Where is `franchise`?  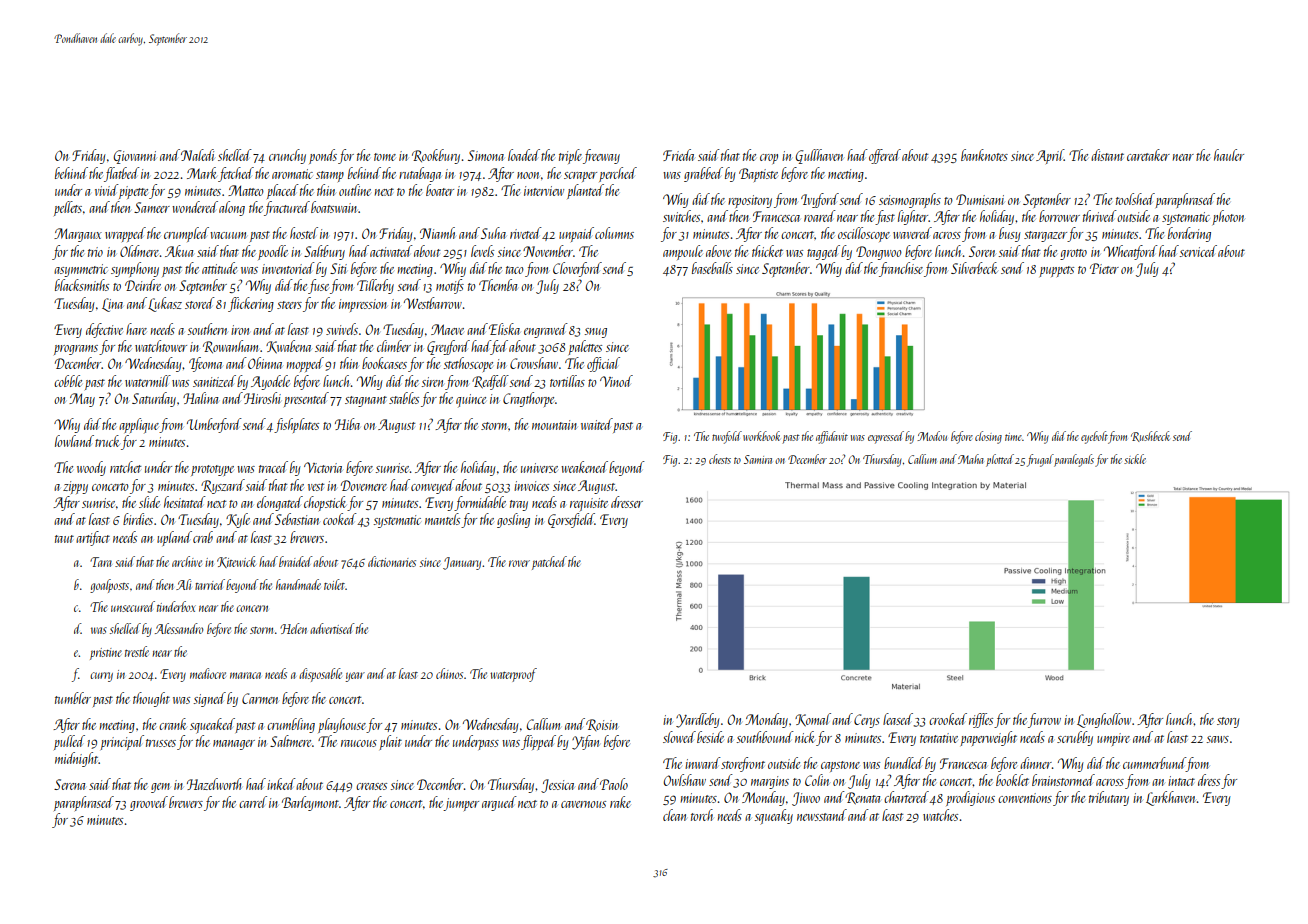 franchise is located at coordinates (901, 269).
